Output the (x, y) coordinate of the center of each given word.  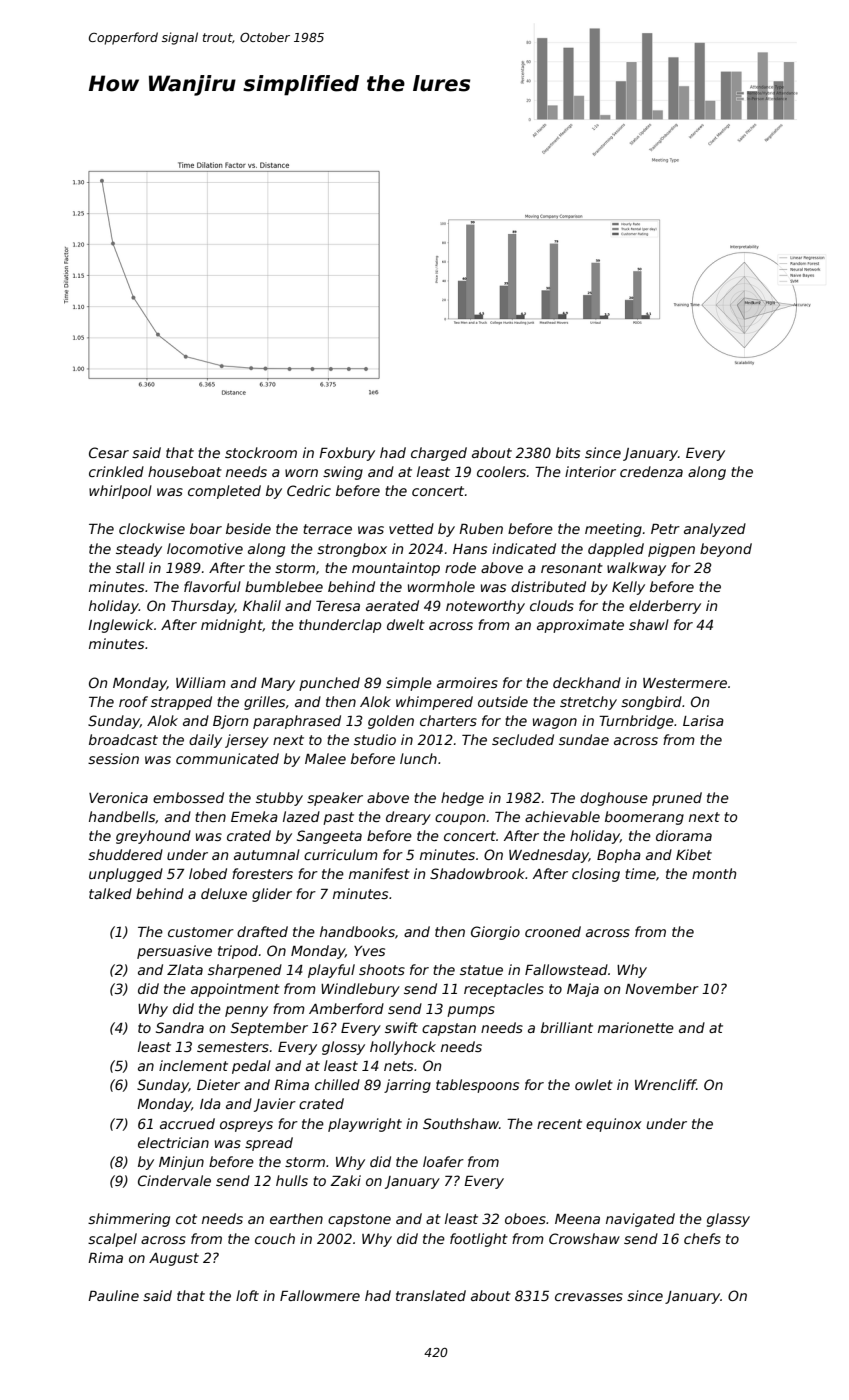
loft (247, 1295)
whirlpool (120, 492)
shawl (649, 624)
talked (110, 893)
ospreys (246, 1126)
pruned (677, 799)
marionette (636, 1027)
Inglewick (121, 626)
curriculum (341, 854)
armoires (467, 682)
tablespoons (477, 1086)
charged (439, 454)
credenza (651, 471)
